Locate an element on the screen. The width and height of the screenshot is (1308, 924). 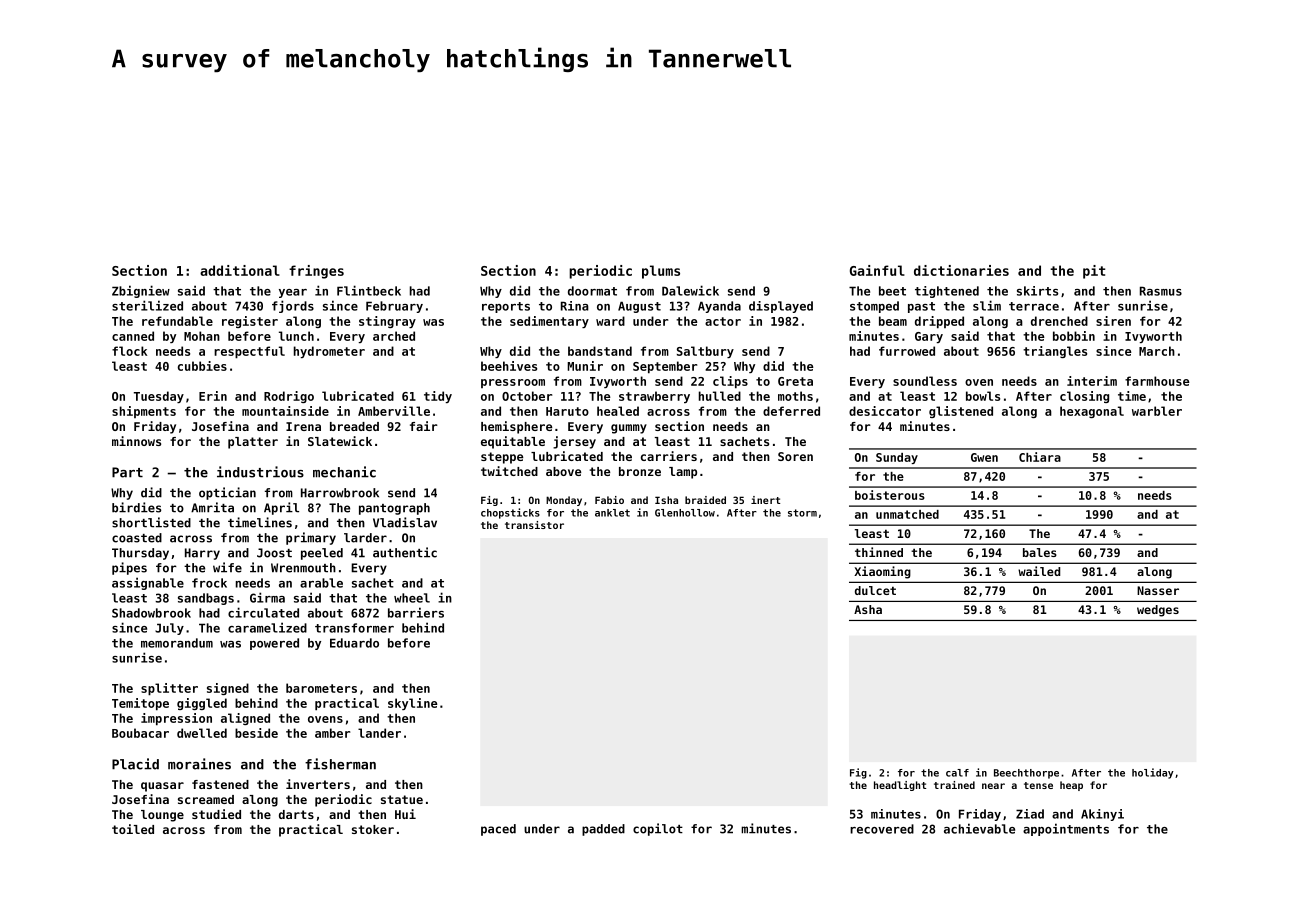
doormat is located at coordinates (592, 291).
